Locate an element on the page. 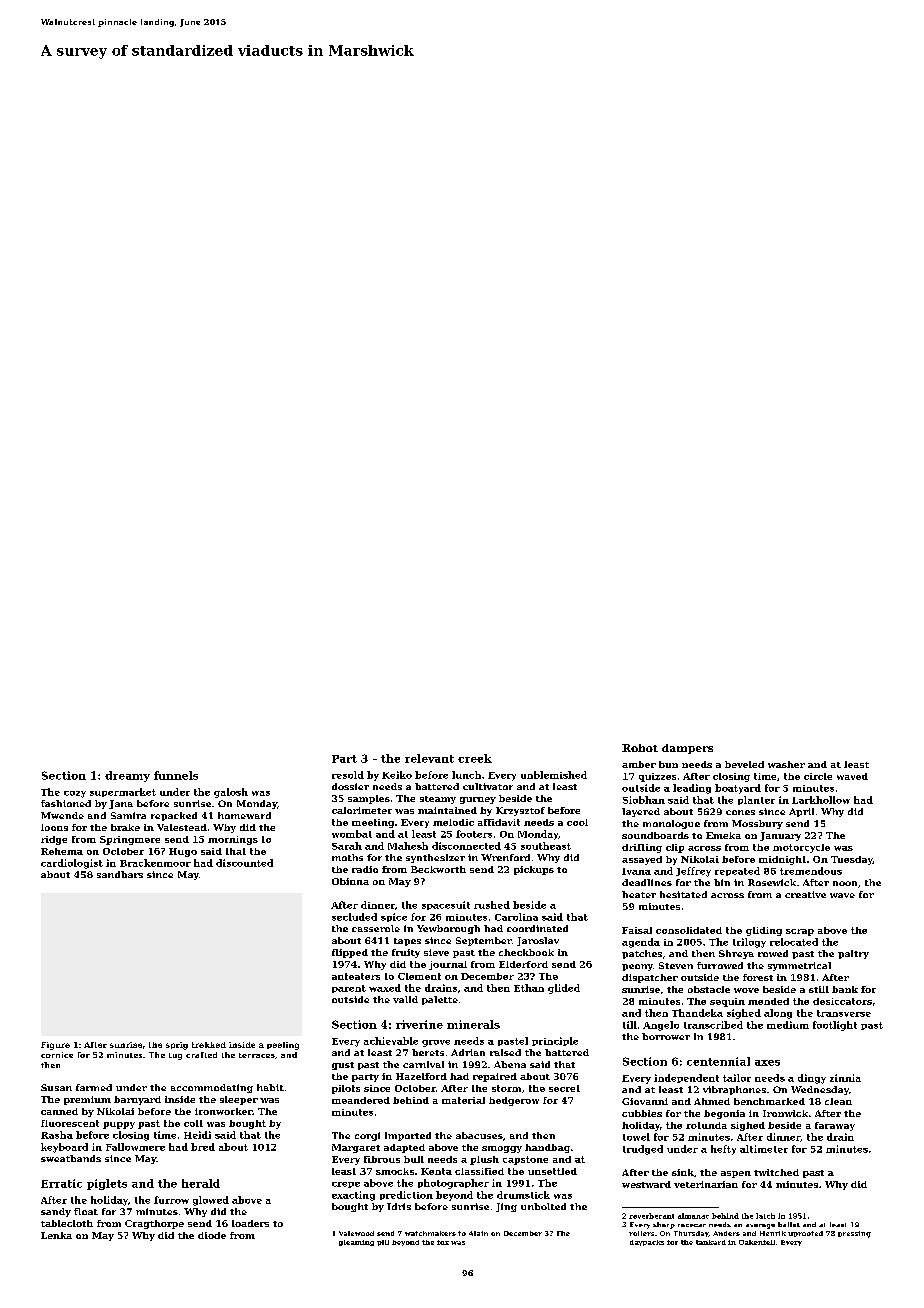 The width and height of the document is (924, 1308). lunch is located at coordinates (466, 775).
